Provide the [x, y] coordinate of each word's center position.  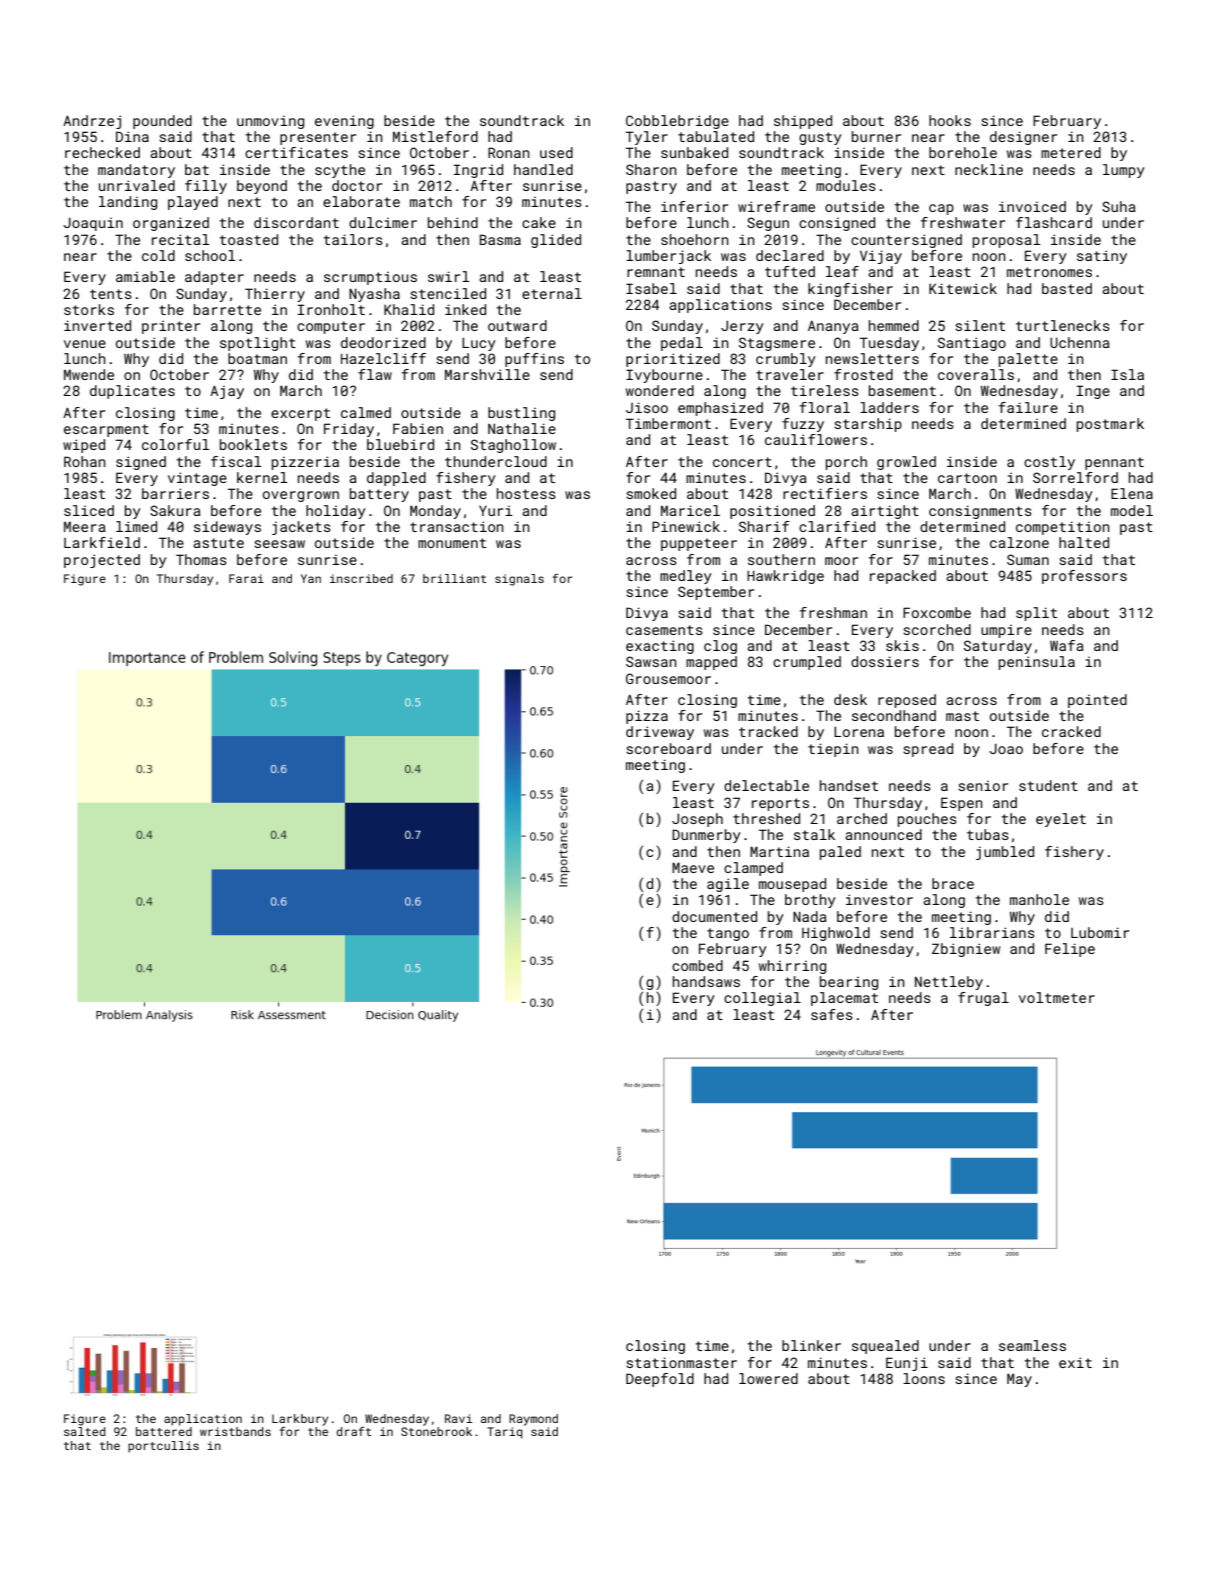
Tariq [505, 1433]
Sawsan [651, 661]
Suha [1119, 206]
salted [85, 1431]
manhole [1039, 899]
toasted [249, 239]
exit [1075, 1362]
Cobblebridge [677, 122]
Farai [246, 578]
